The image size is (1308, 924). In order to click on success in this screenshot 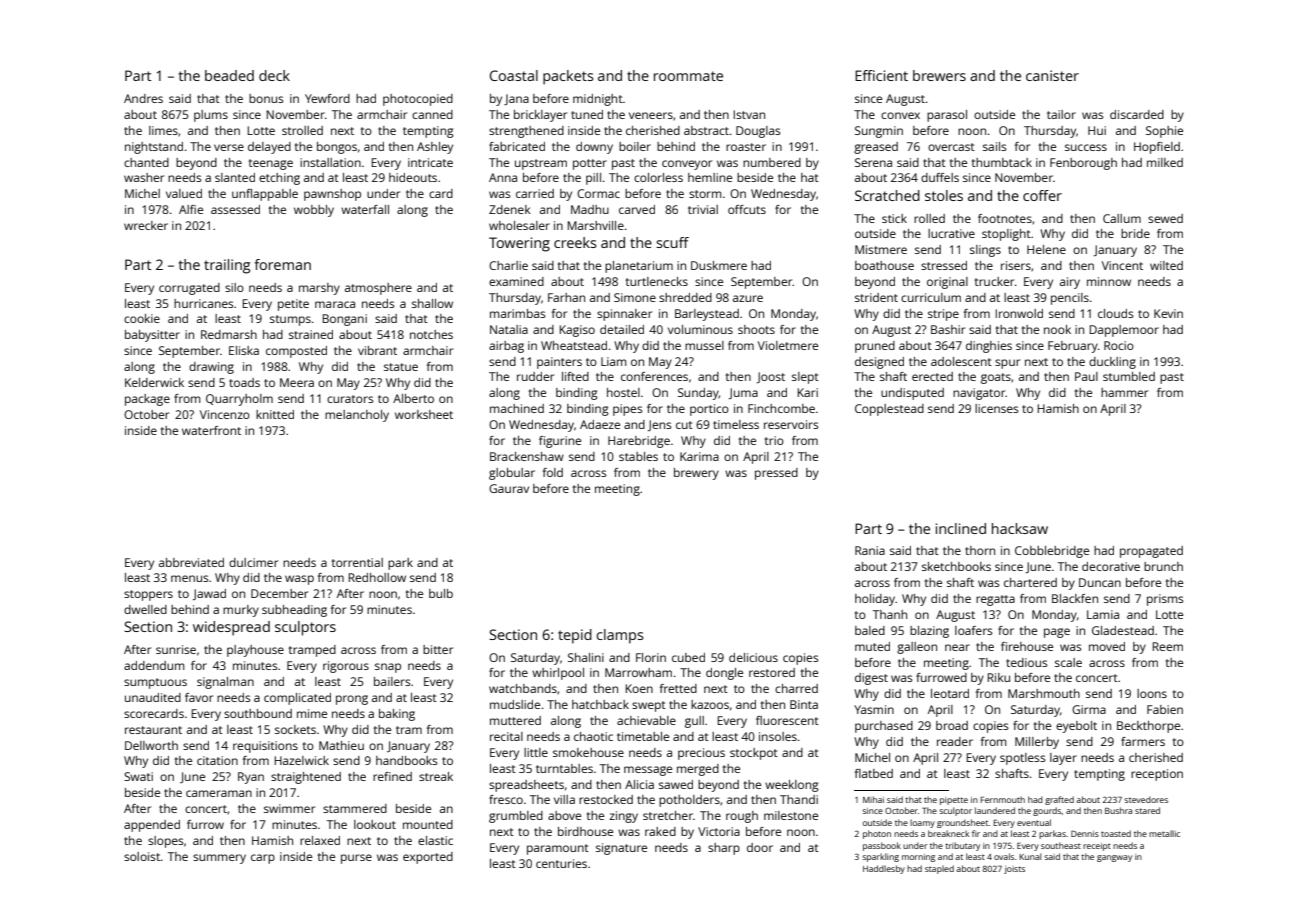, I will do `click(1086, 147)`.
